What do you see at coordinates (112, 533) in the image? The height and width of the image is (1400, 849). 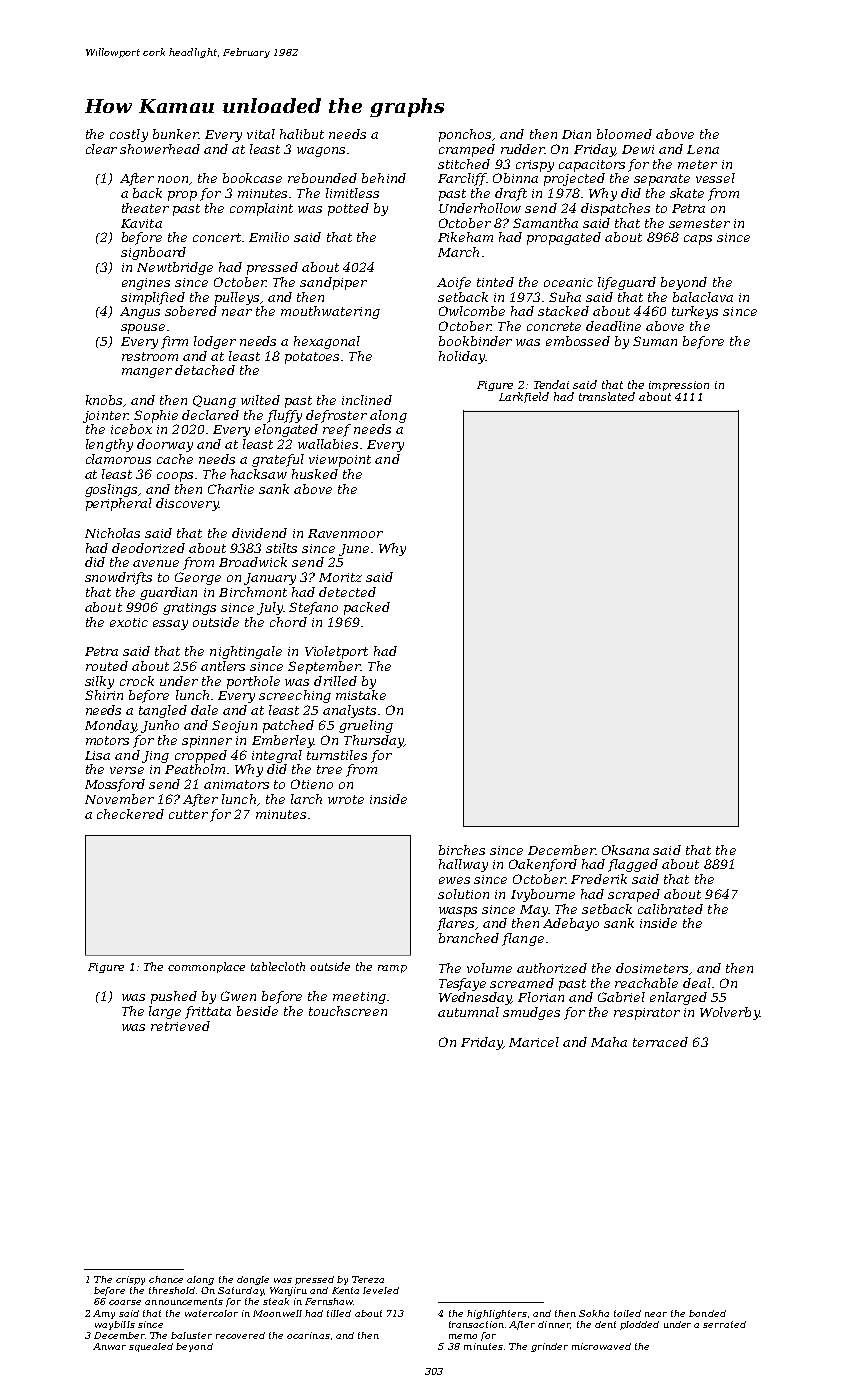 I see `Nicholas` at bounding box center [112, 533].
